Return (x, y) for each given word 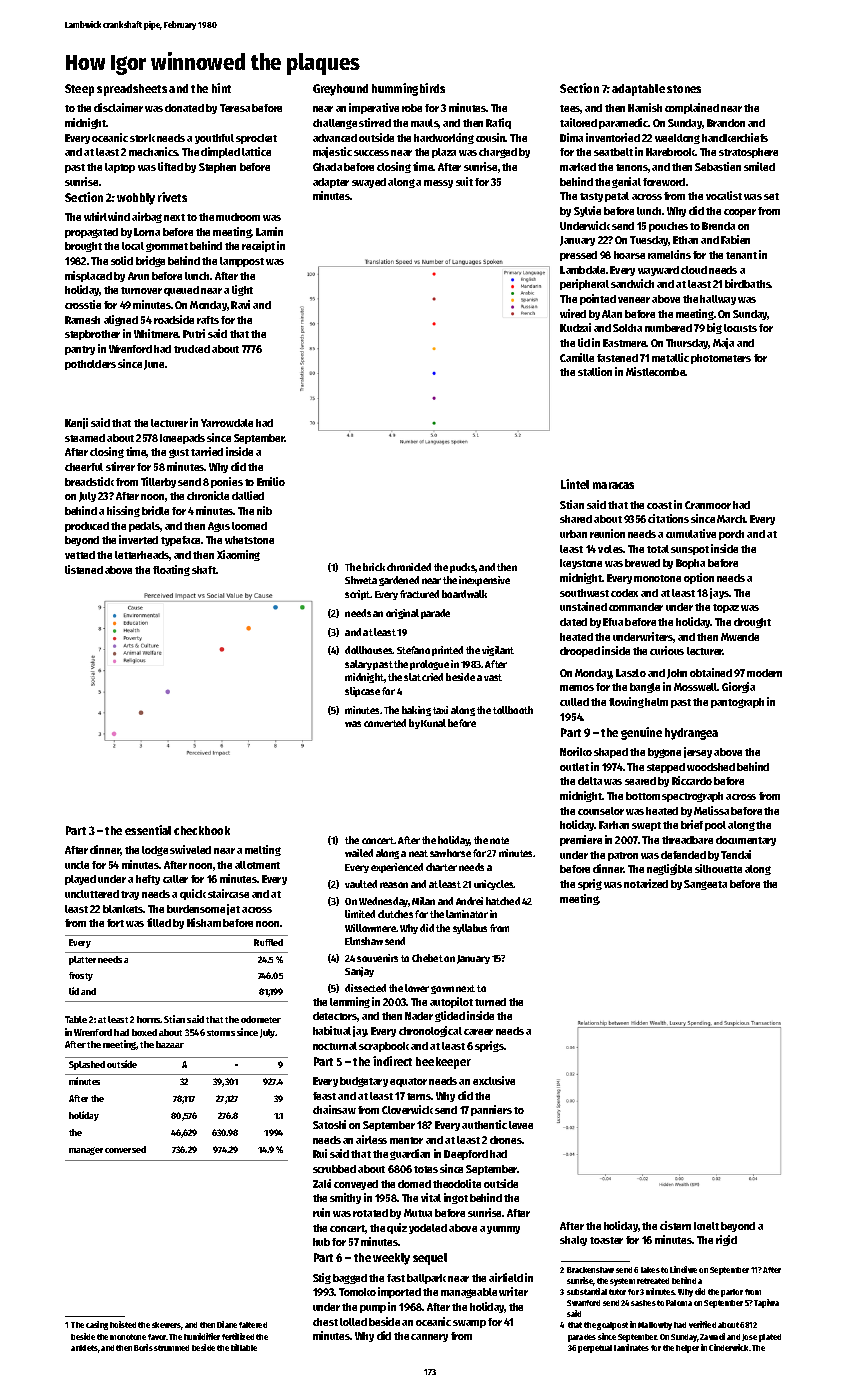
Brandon (726, 123)
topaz (726, 608)
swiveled (190, 849)
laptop (120, 168)
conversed (125, 1149)
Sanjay (359, 972)
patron (623, 856)
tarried (207, 451)
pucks (463, 568)
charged (498, 153)
